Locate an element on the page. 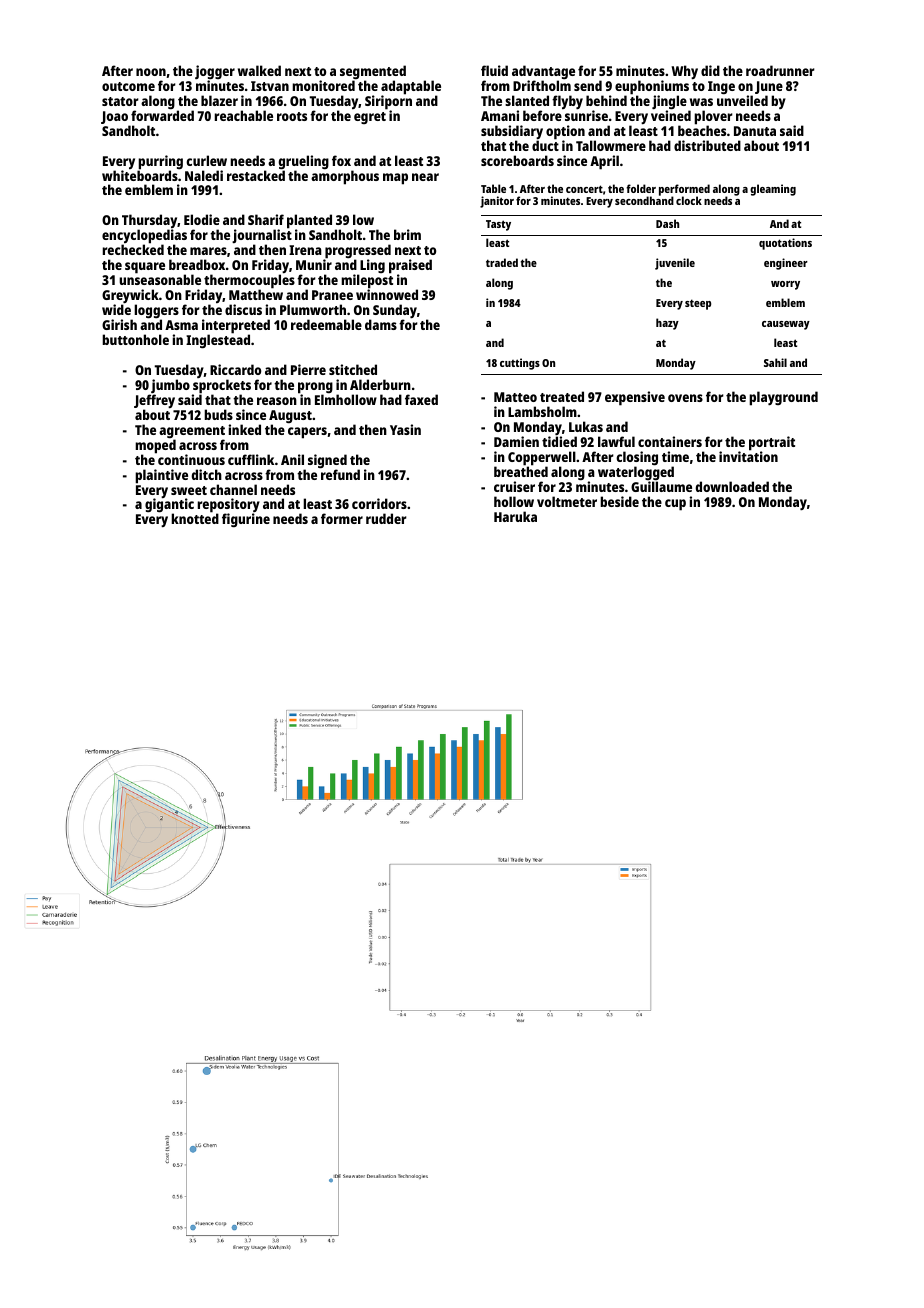 The width and height of the page is (924, 1308). plaintive is located at coordinates (161, 476).
